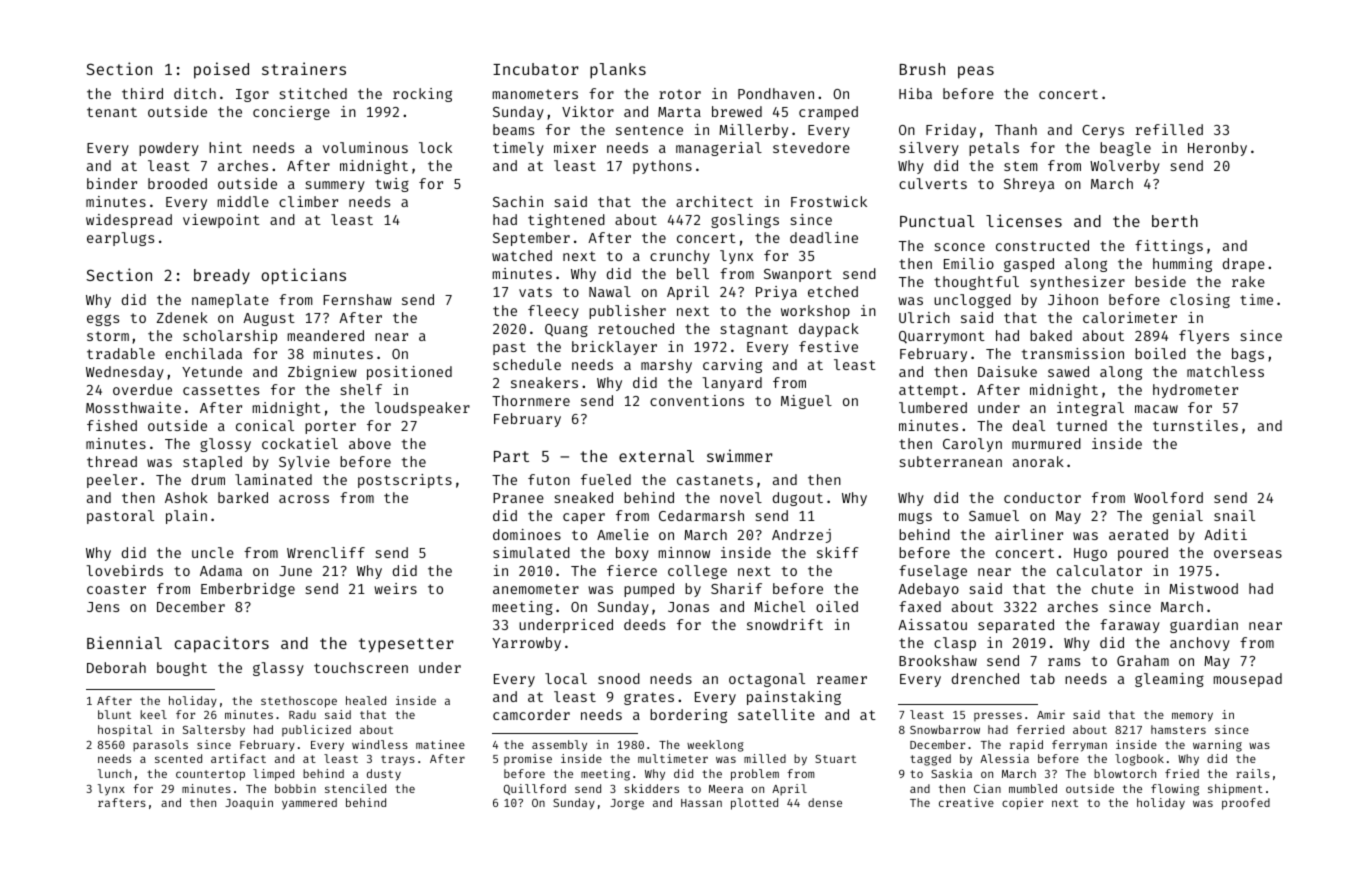  I want to click on skiff, so click(838, 552).
